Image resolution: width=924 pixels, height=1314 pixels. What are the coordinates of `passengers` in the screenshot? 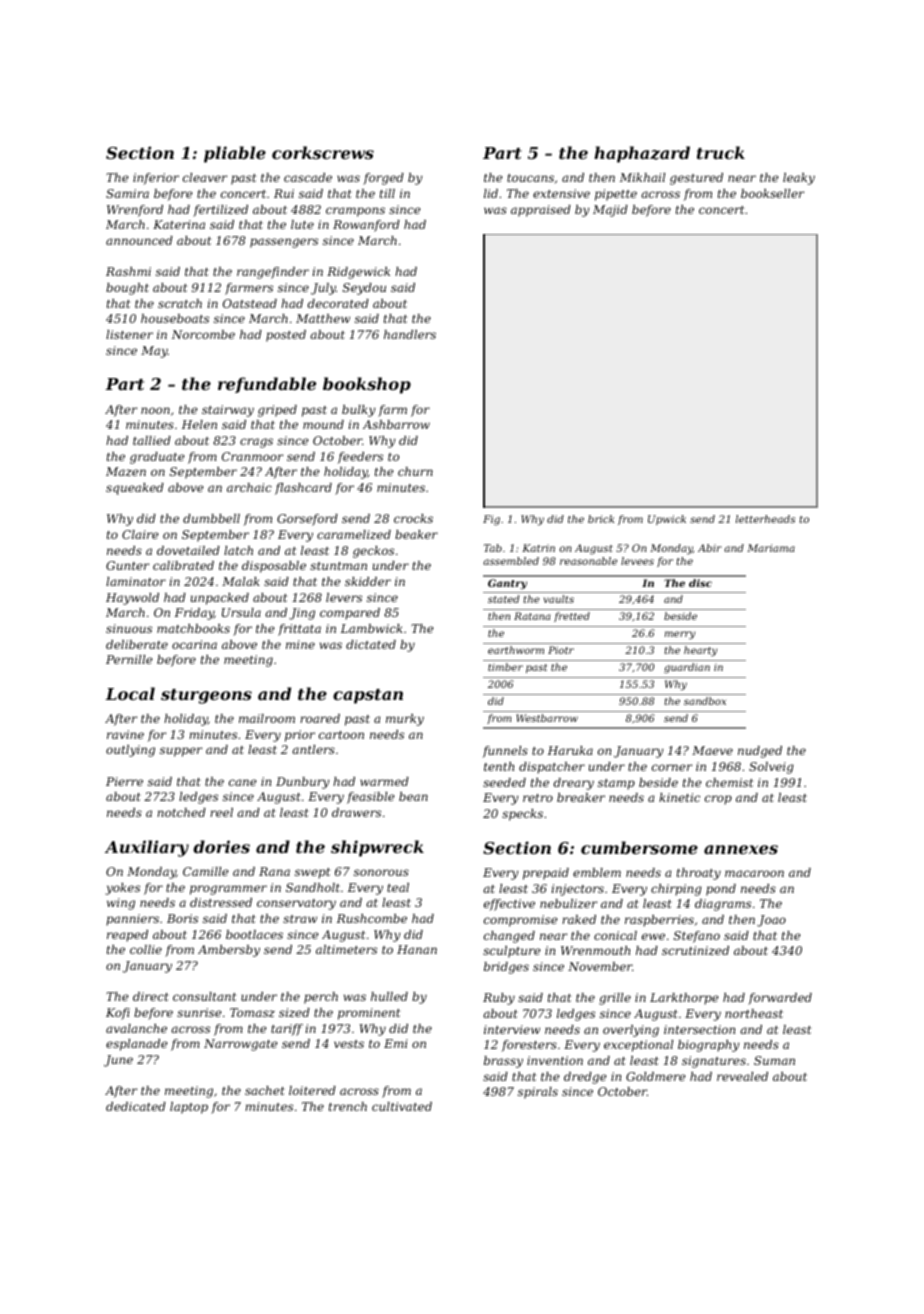 It's located at (284, 243).
